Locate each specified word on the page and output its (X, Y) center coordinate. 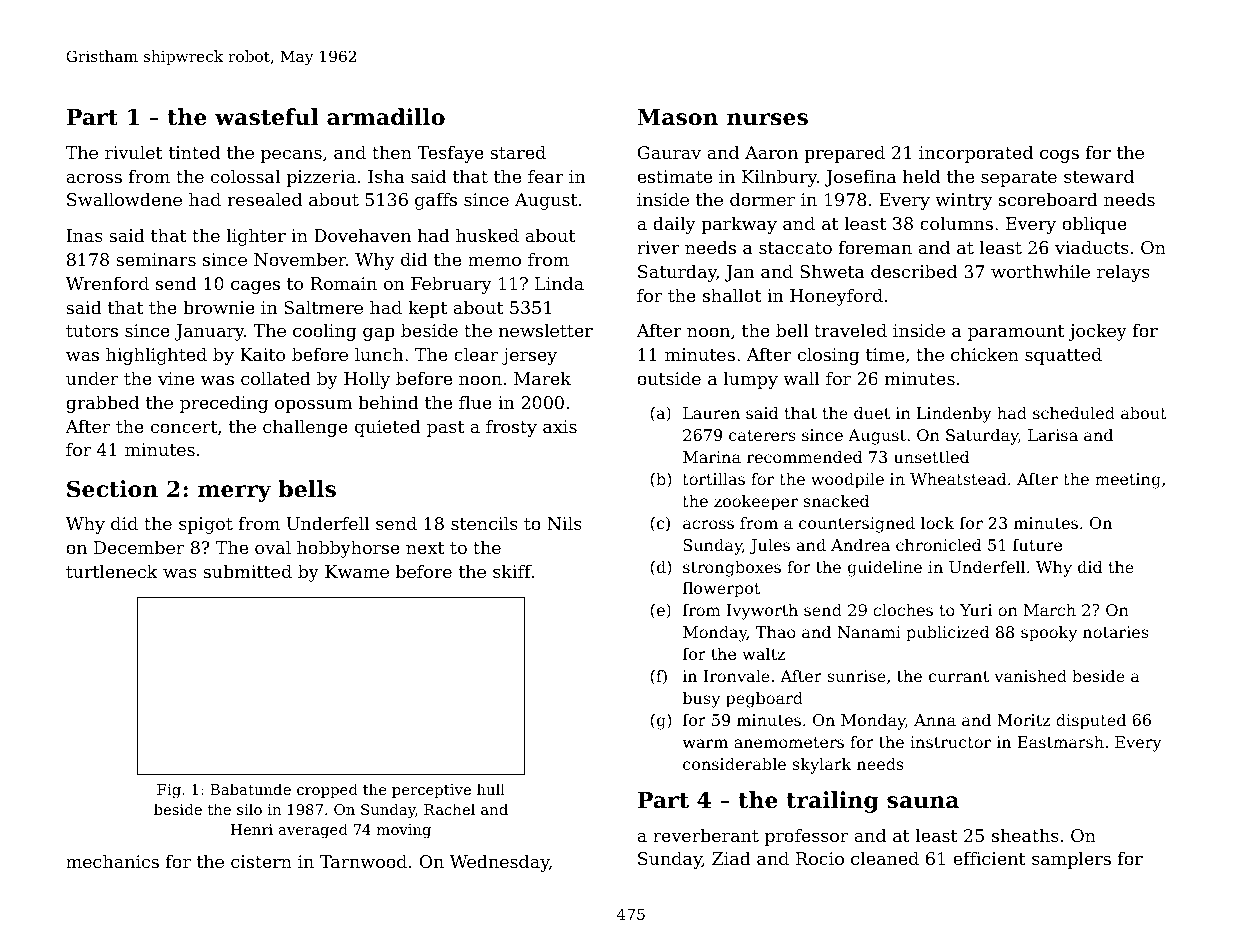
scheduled (1074, 413)
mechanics (112, 861)
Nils (564, 523)
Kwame (357, 571)
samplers (1071, 860)
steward (1099, 176)
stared (518, 152)
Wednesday (499, 863)
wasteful (267, 117)
